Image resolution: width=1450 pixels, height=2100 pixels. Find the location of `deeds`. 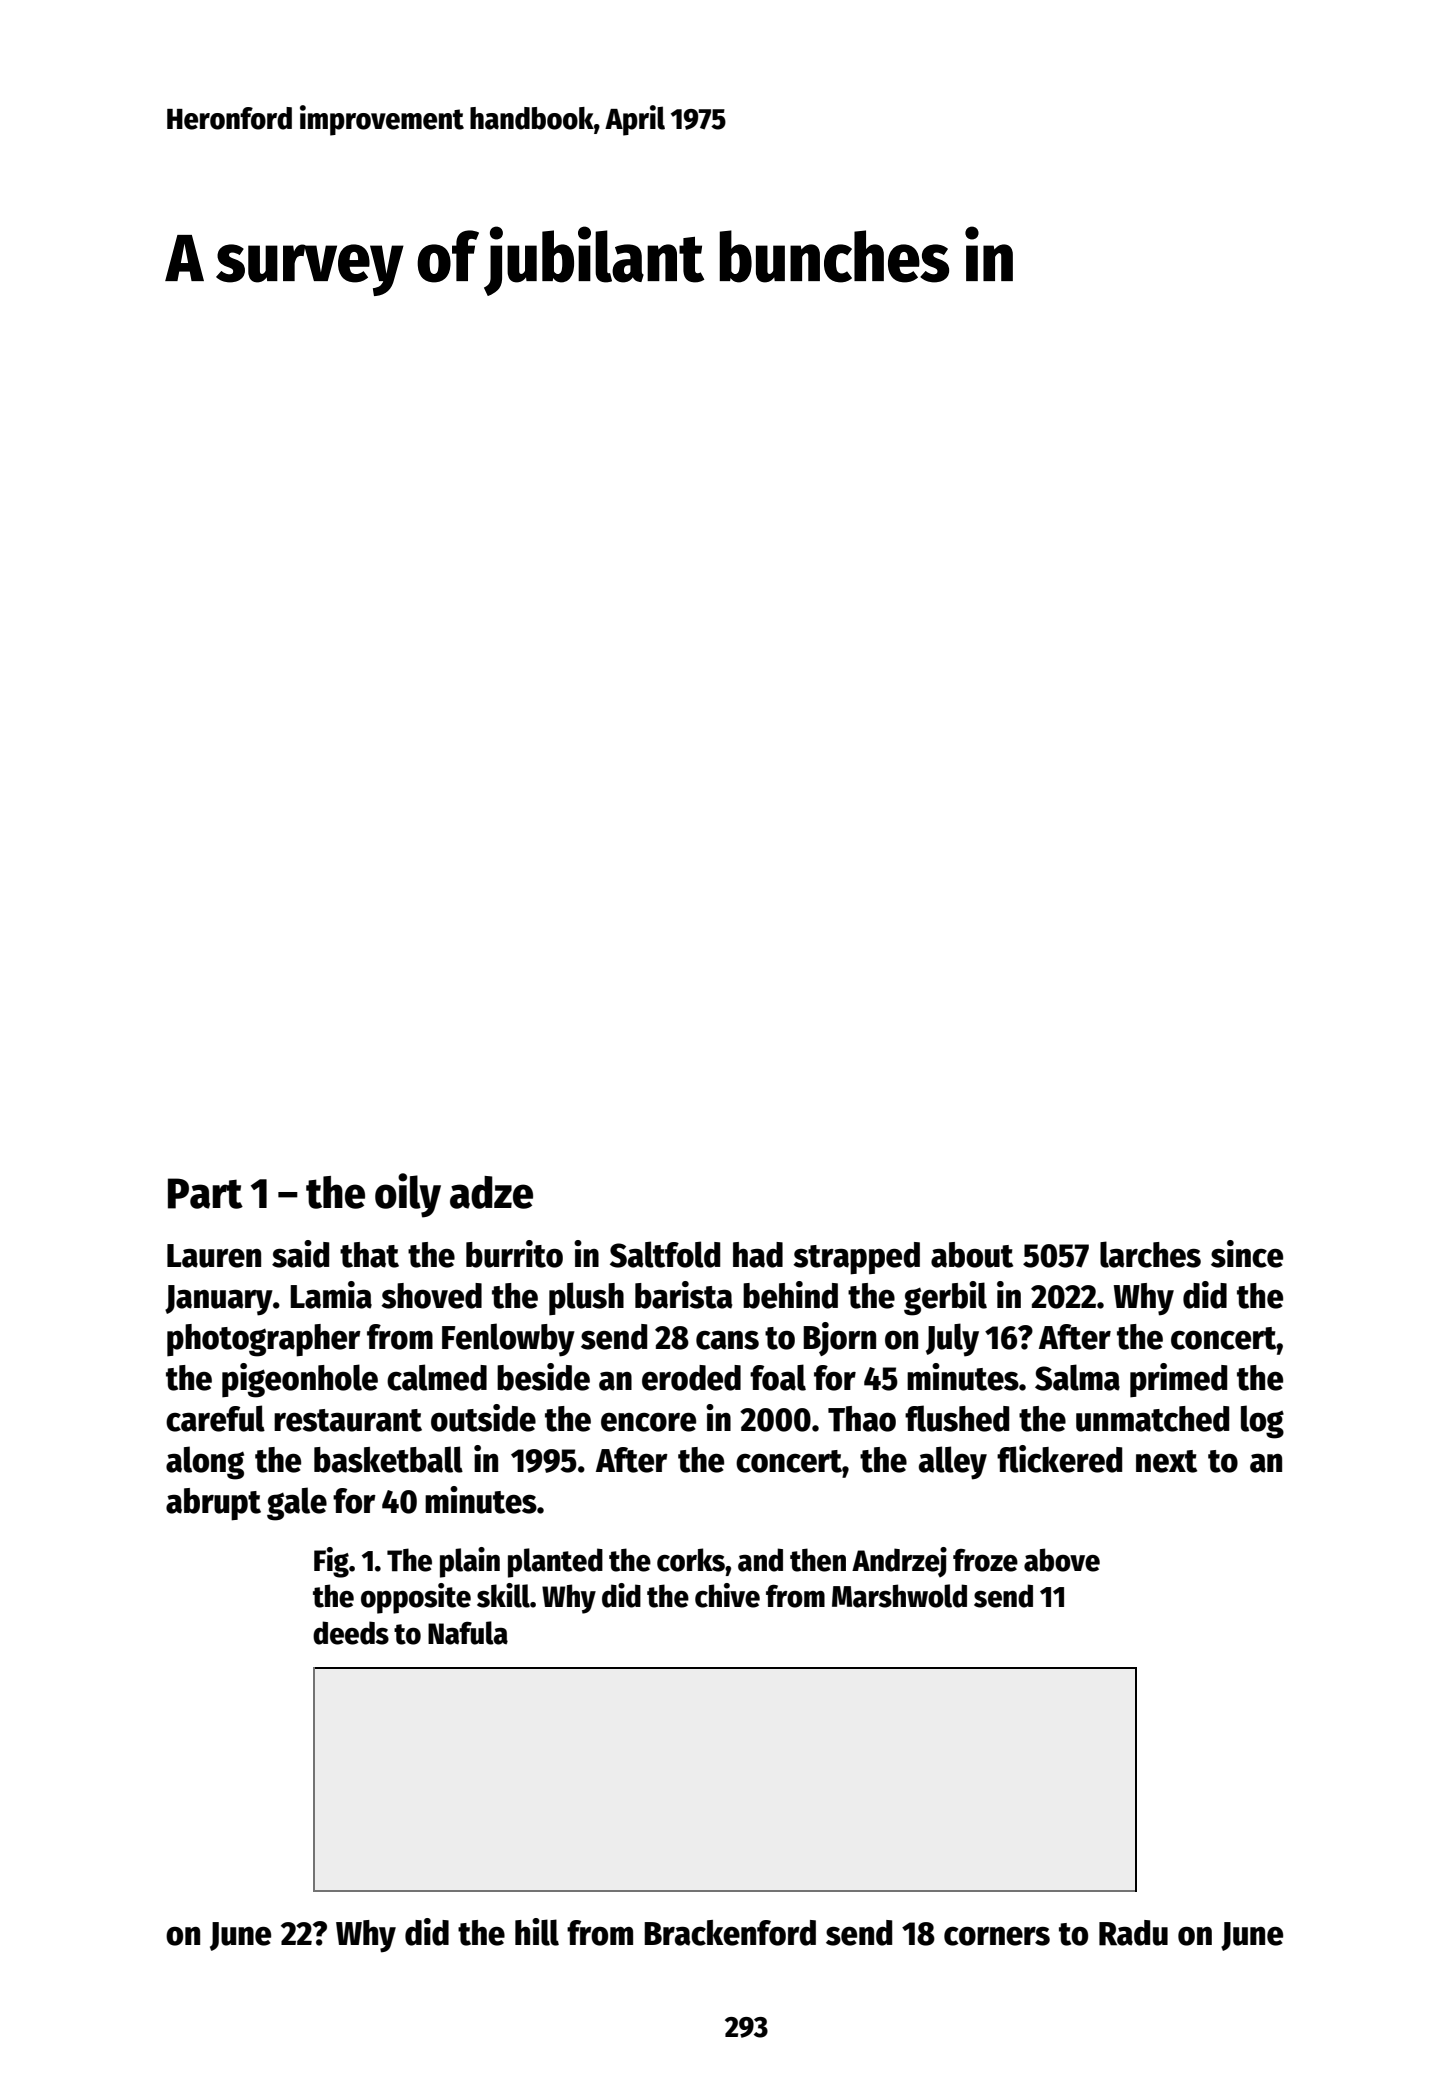

deeds is located at coordinates (351, 1633).
